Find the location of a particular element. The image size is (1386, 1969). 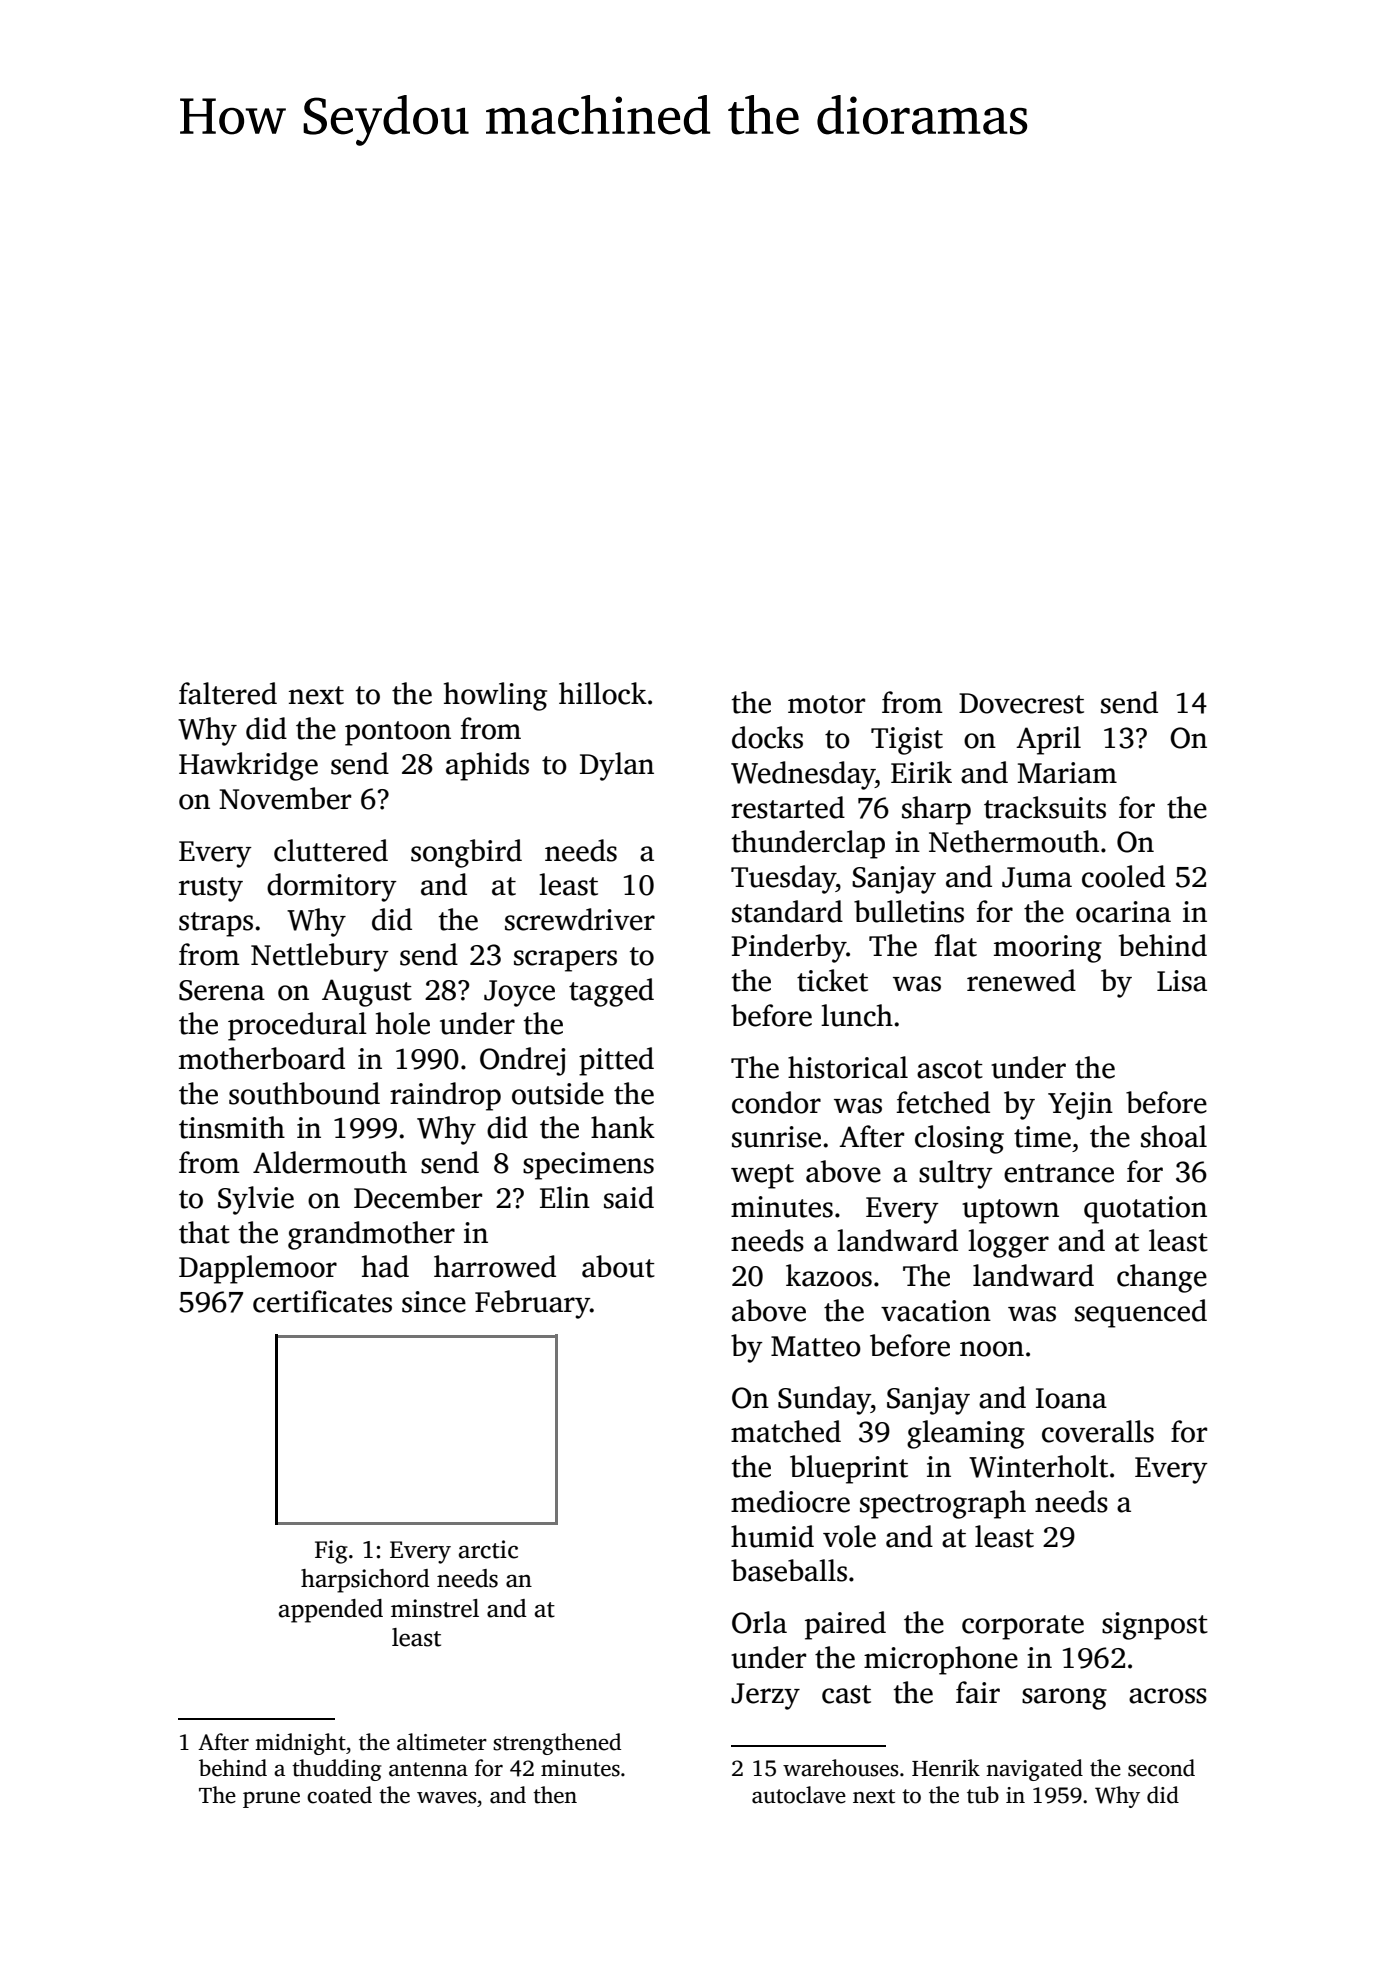

screwdriver is located at coordinates (580, 919).
